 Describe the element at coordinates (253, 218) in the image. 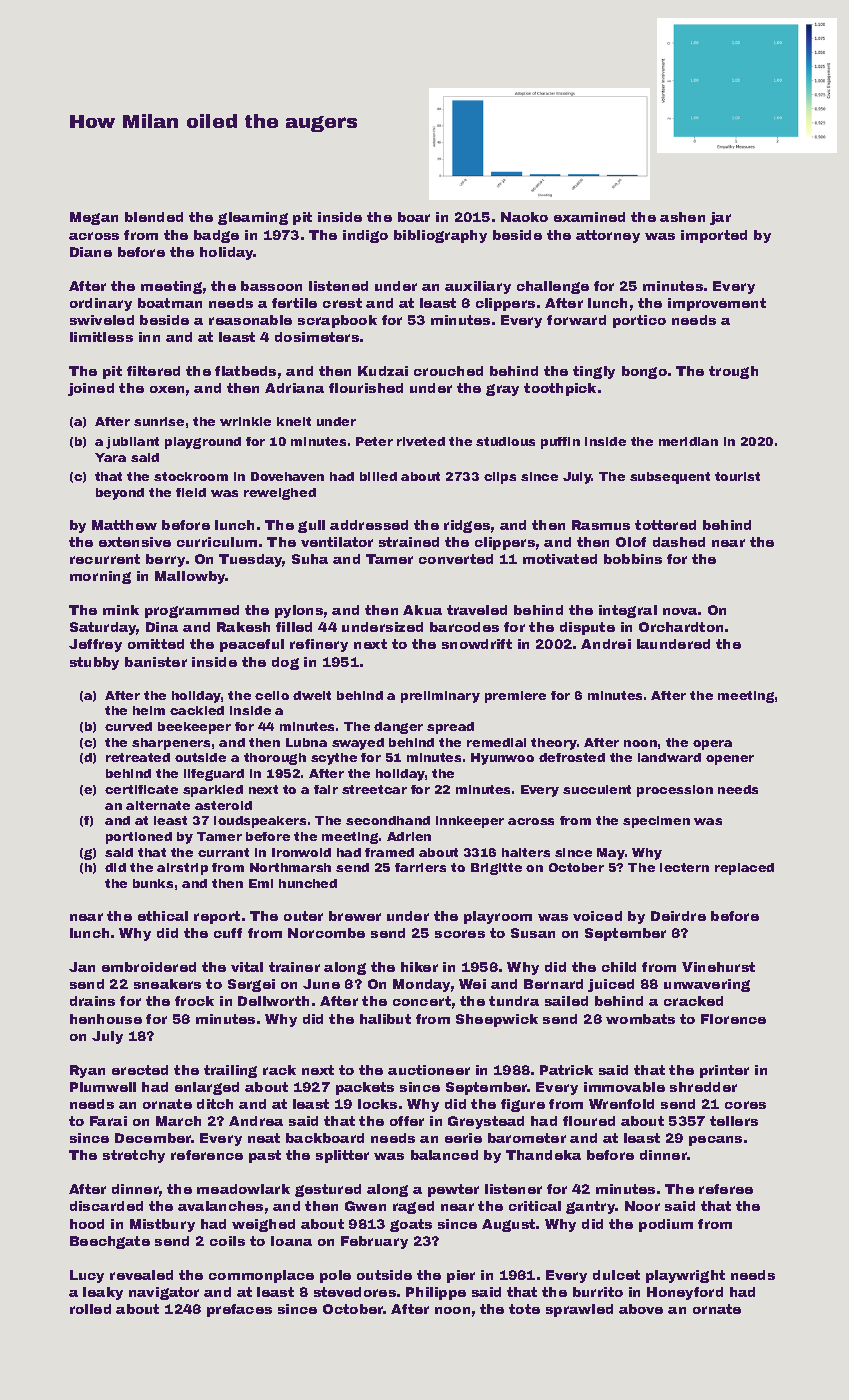

I see `gleaming` at that location.
